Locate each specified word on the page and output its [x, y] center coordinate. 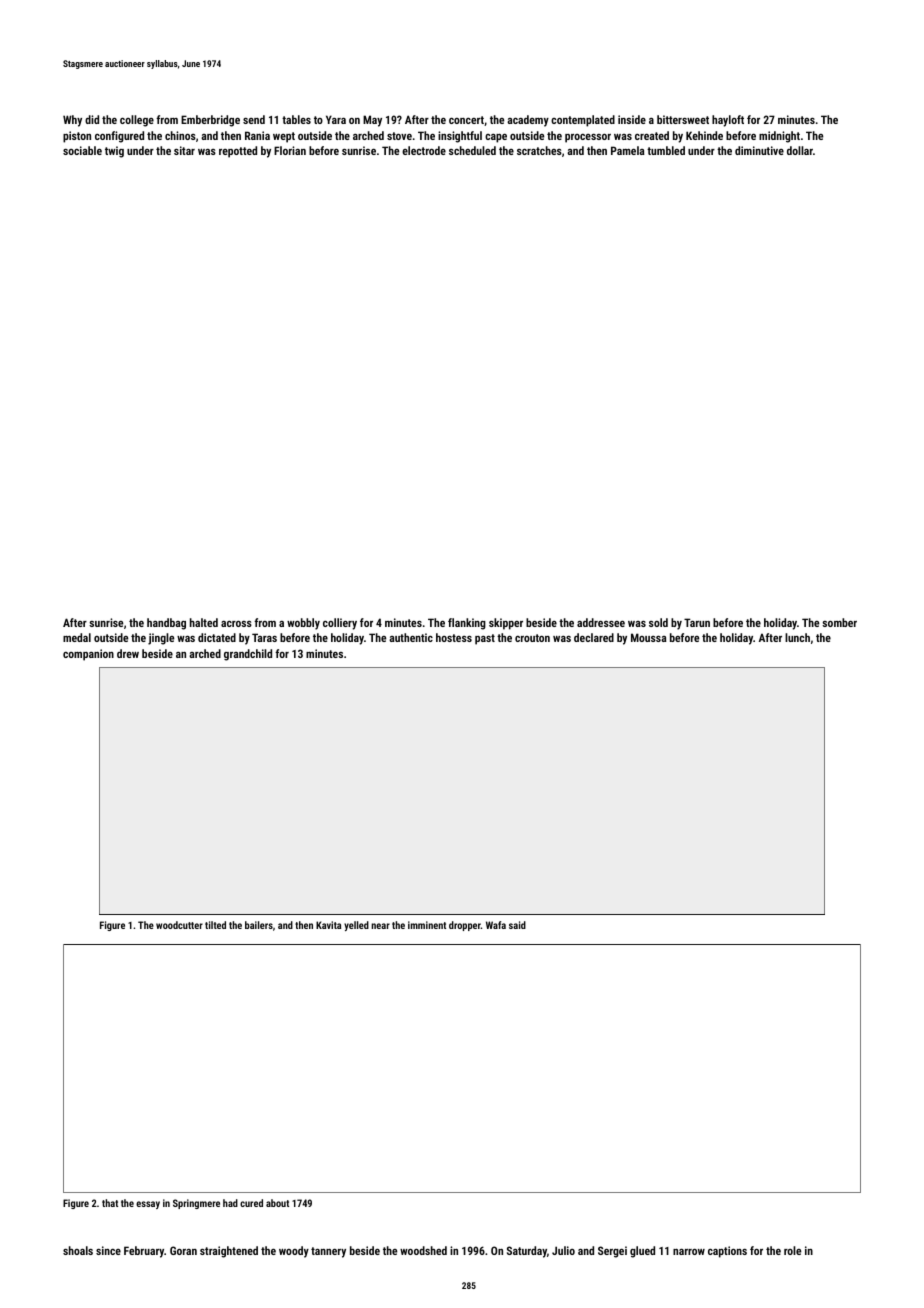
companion [88, 655]
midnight [779, 137]
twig [114, 152]
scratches [539, 150]
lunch [797, 637]
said [517, 925]
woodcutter [179, 925]
